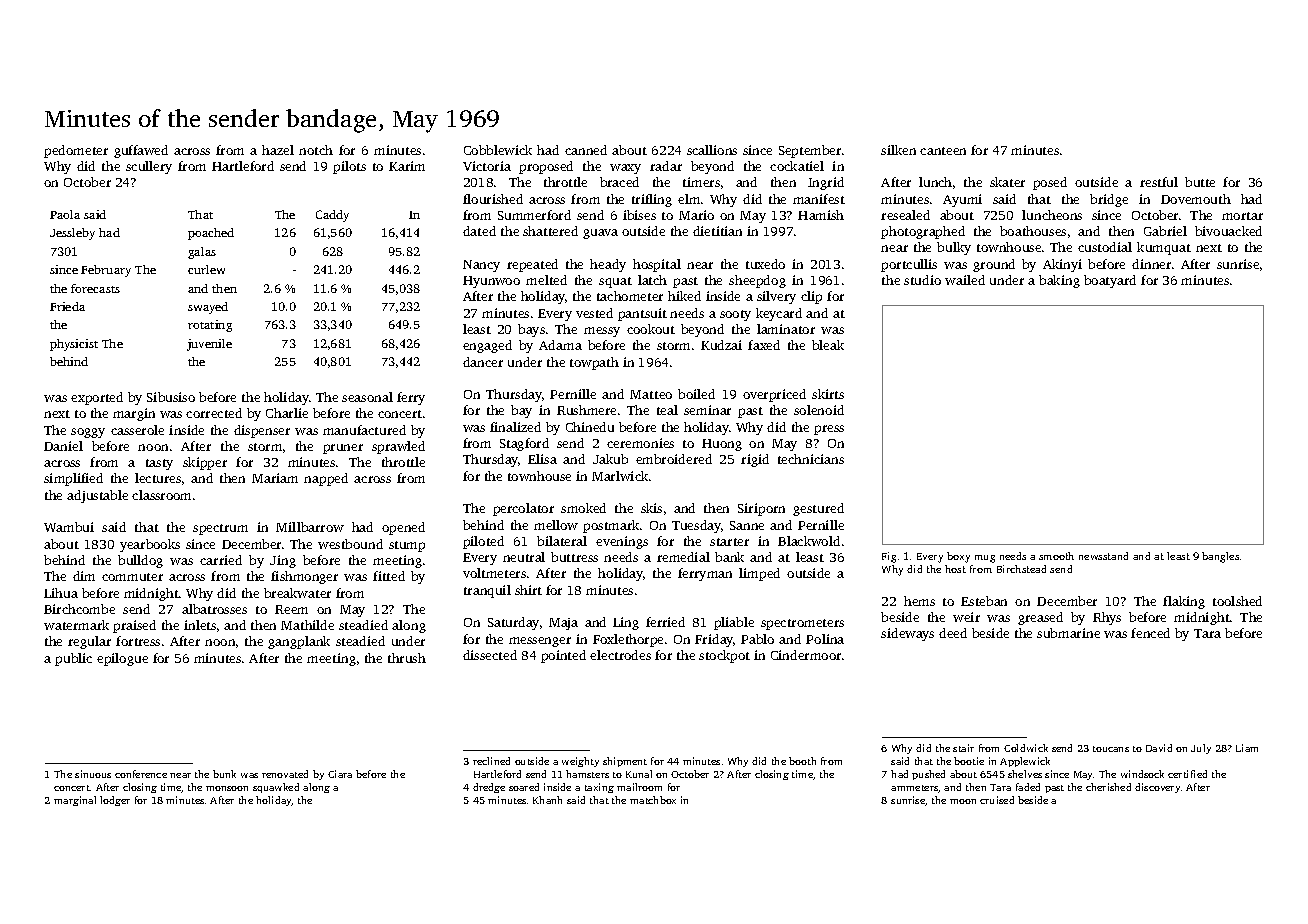 The width and height of the page is (1308, 924). Describe the element at coordinates (729, 557) in the page. I see `bank` at that location.
